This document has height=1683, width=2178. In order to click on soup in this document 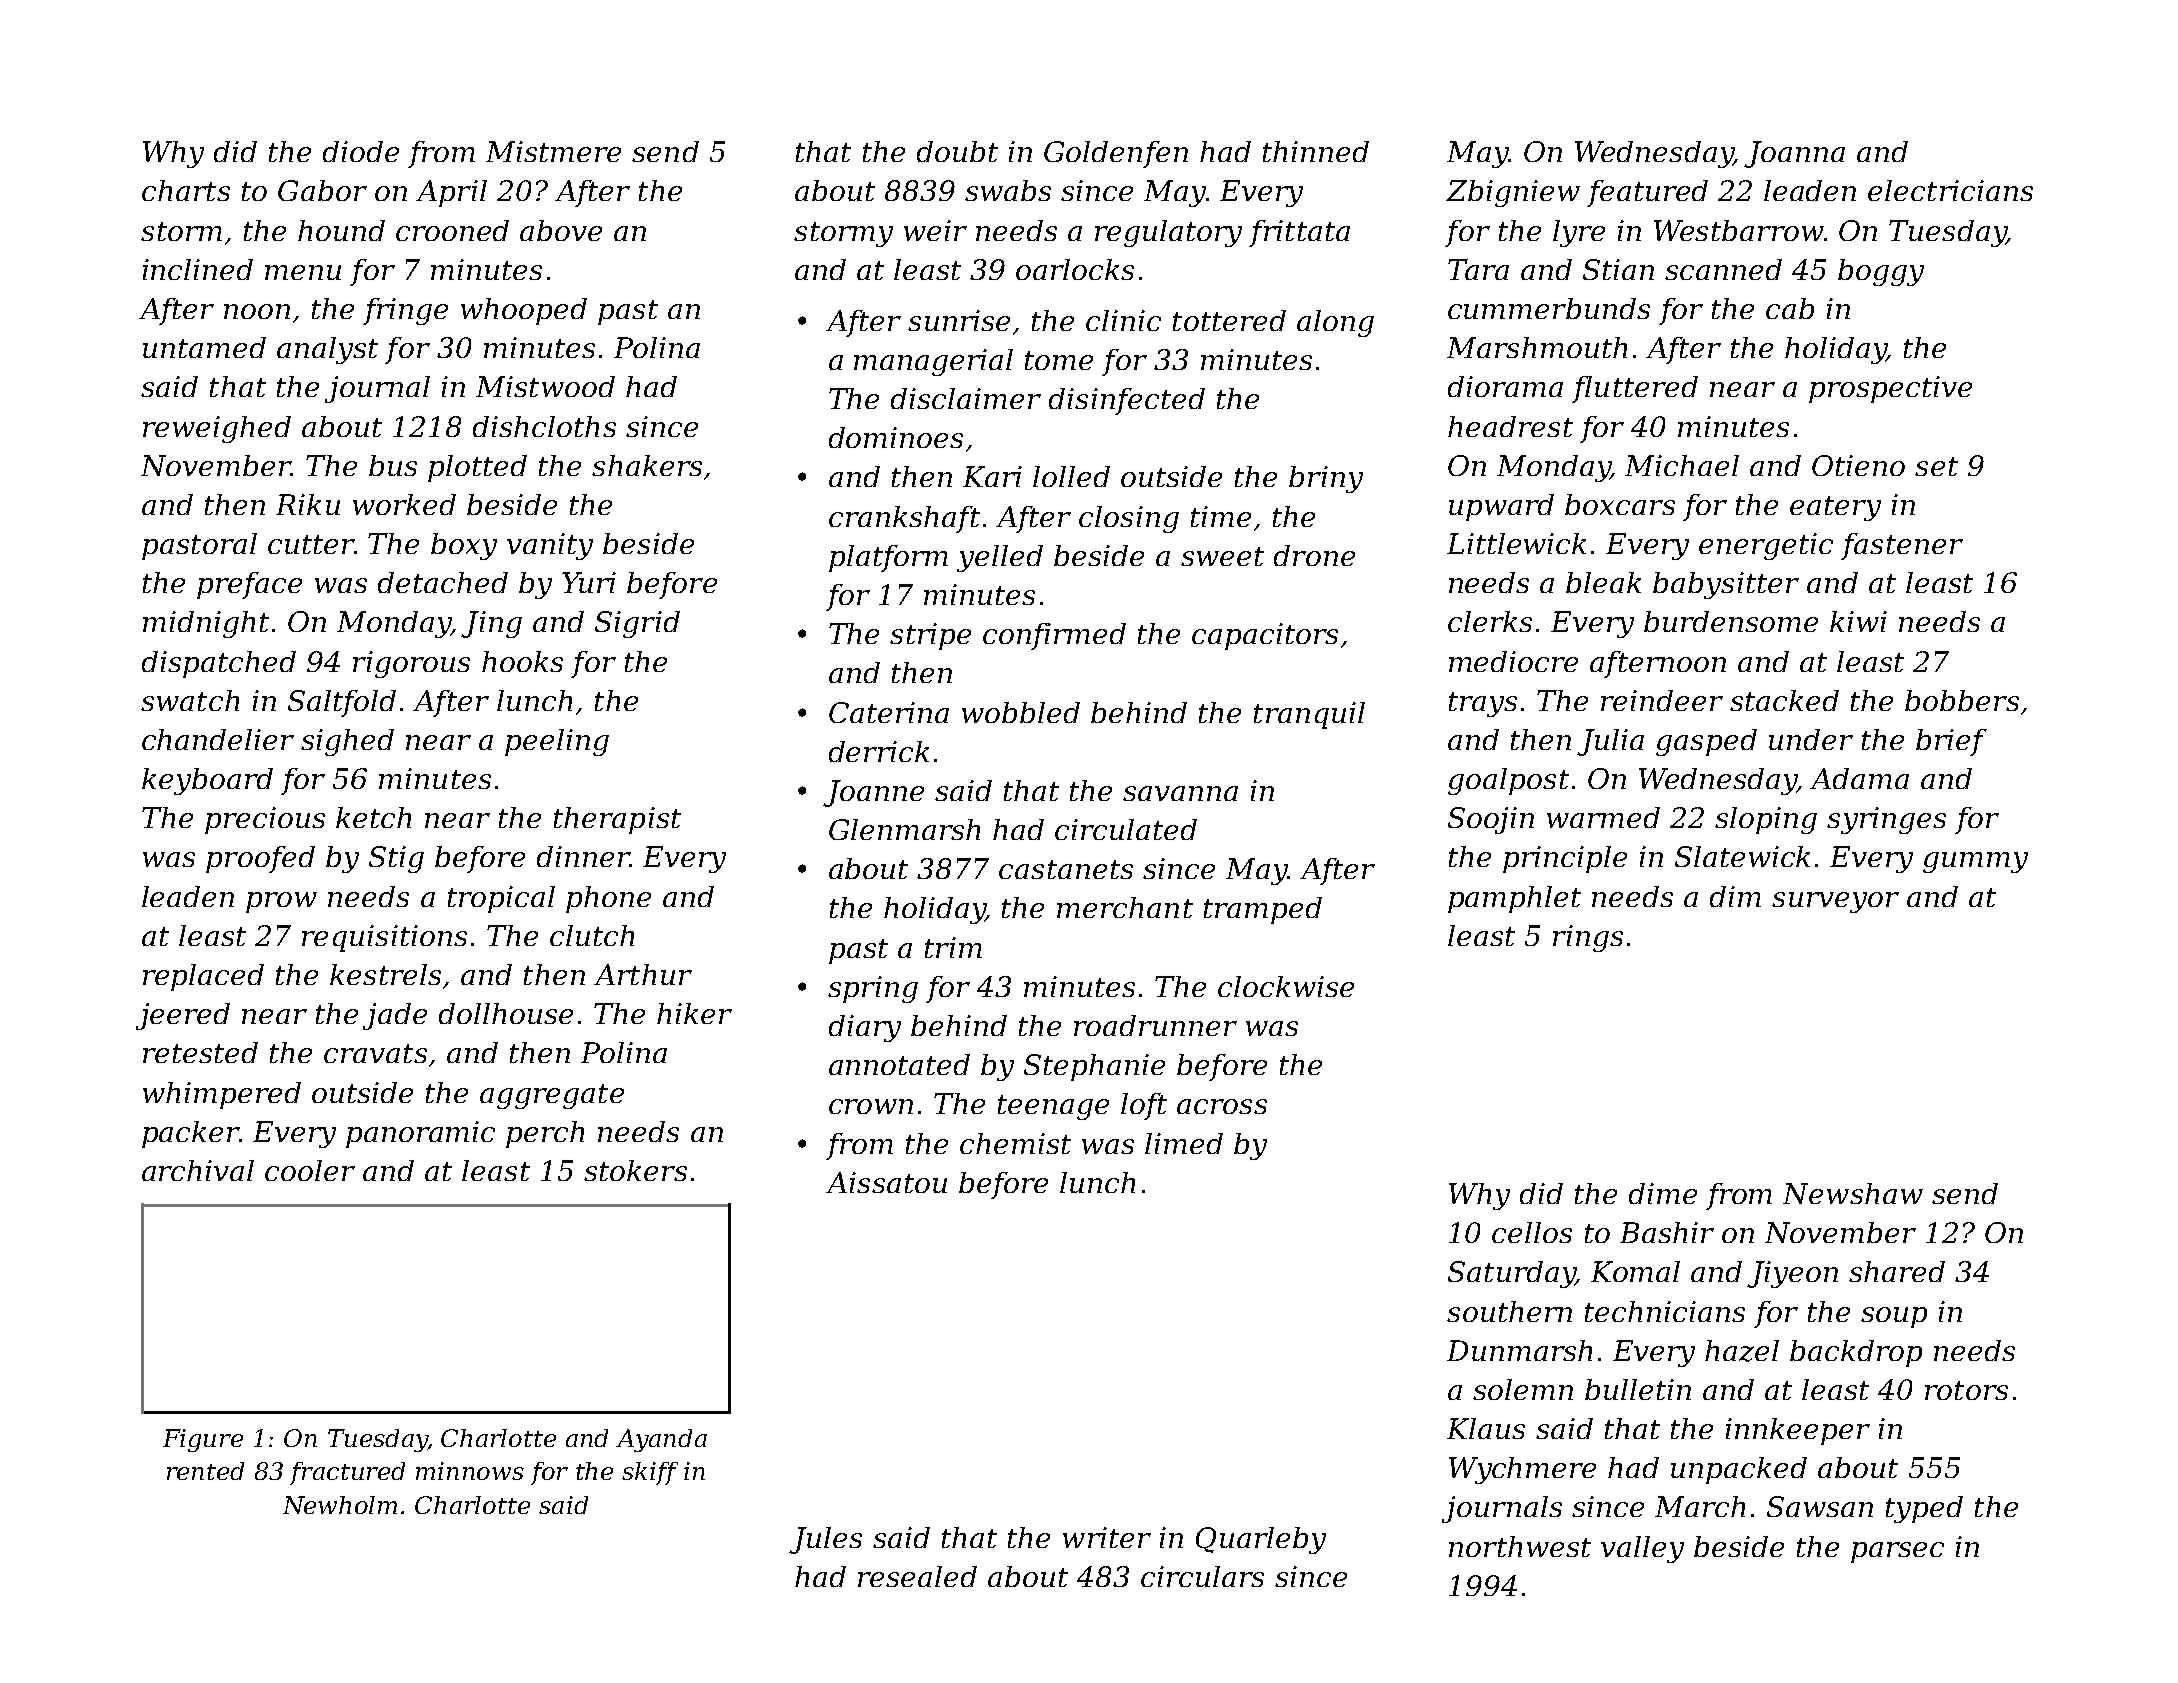, I will do `click(1894, 1317)`.
